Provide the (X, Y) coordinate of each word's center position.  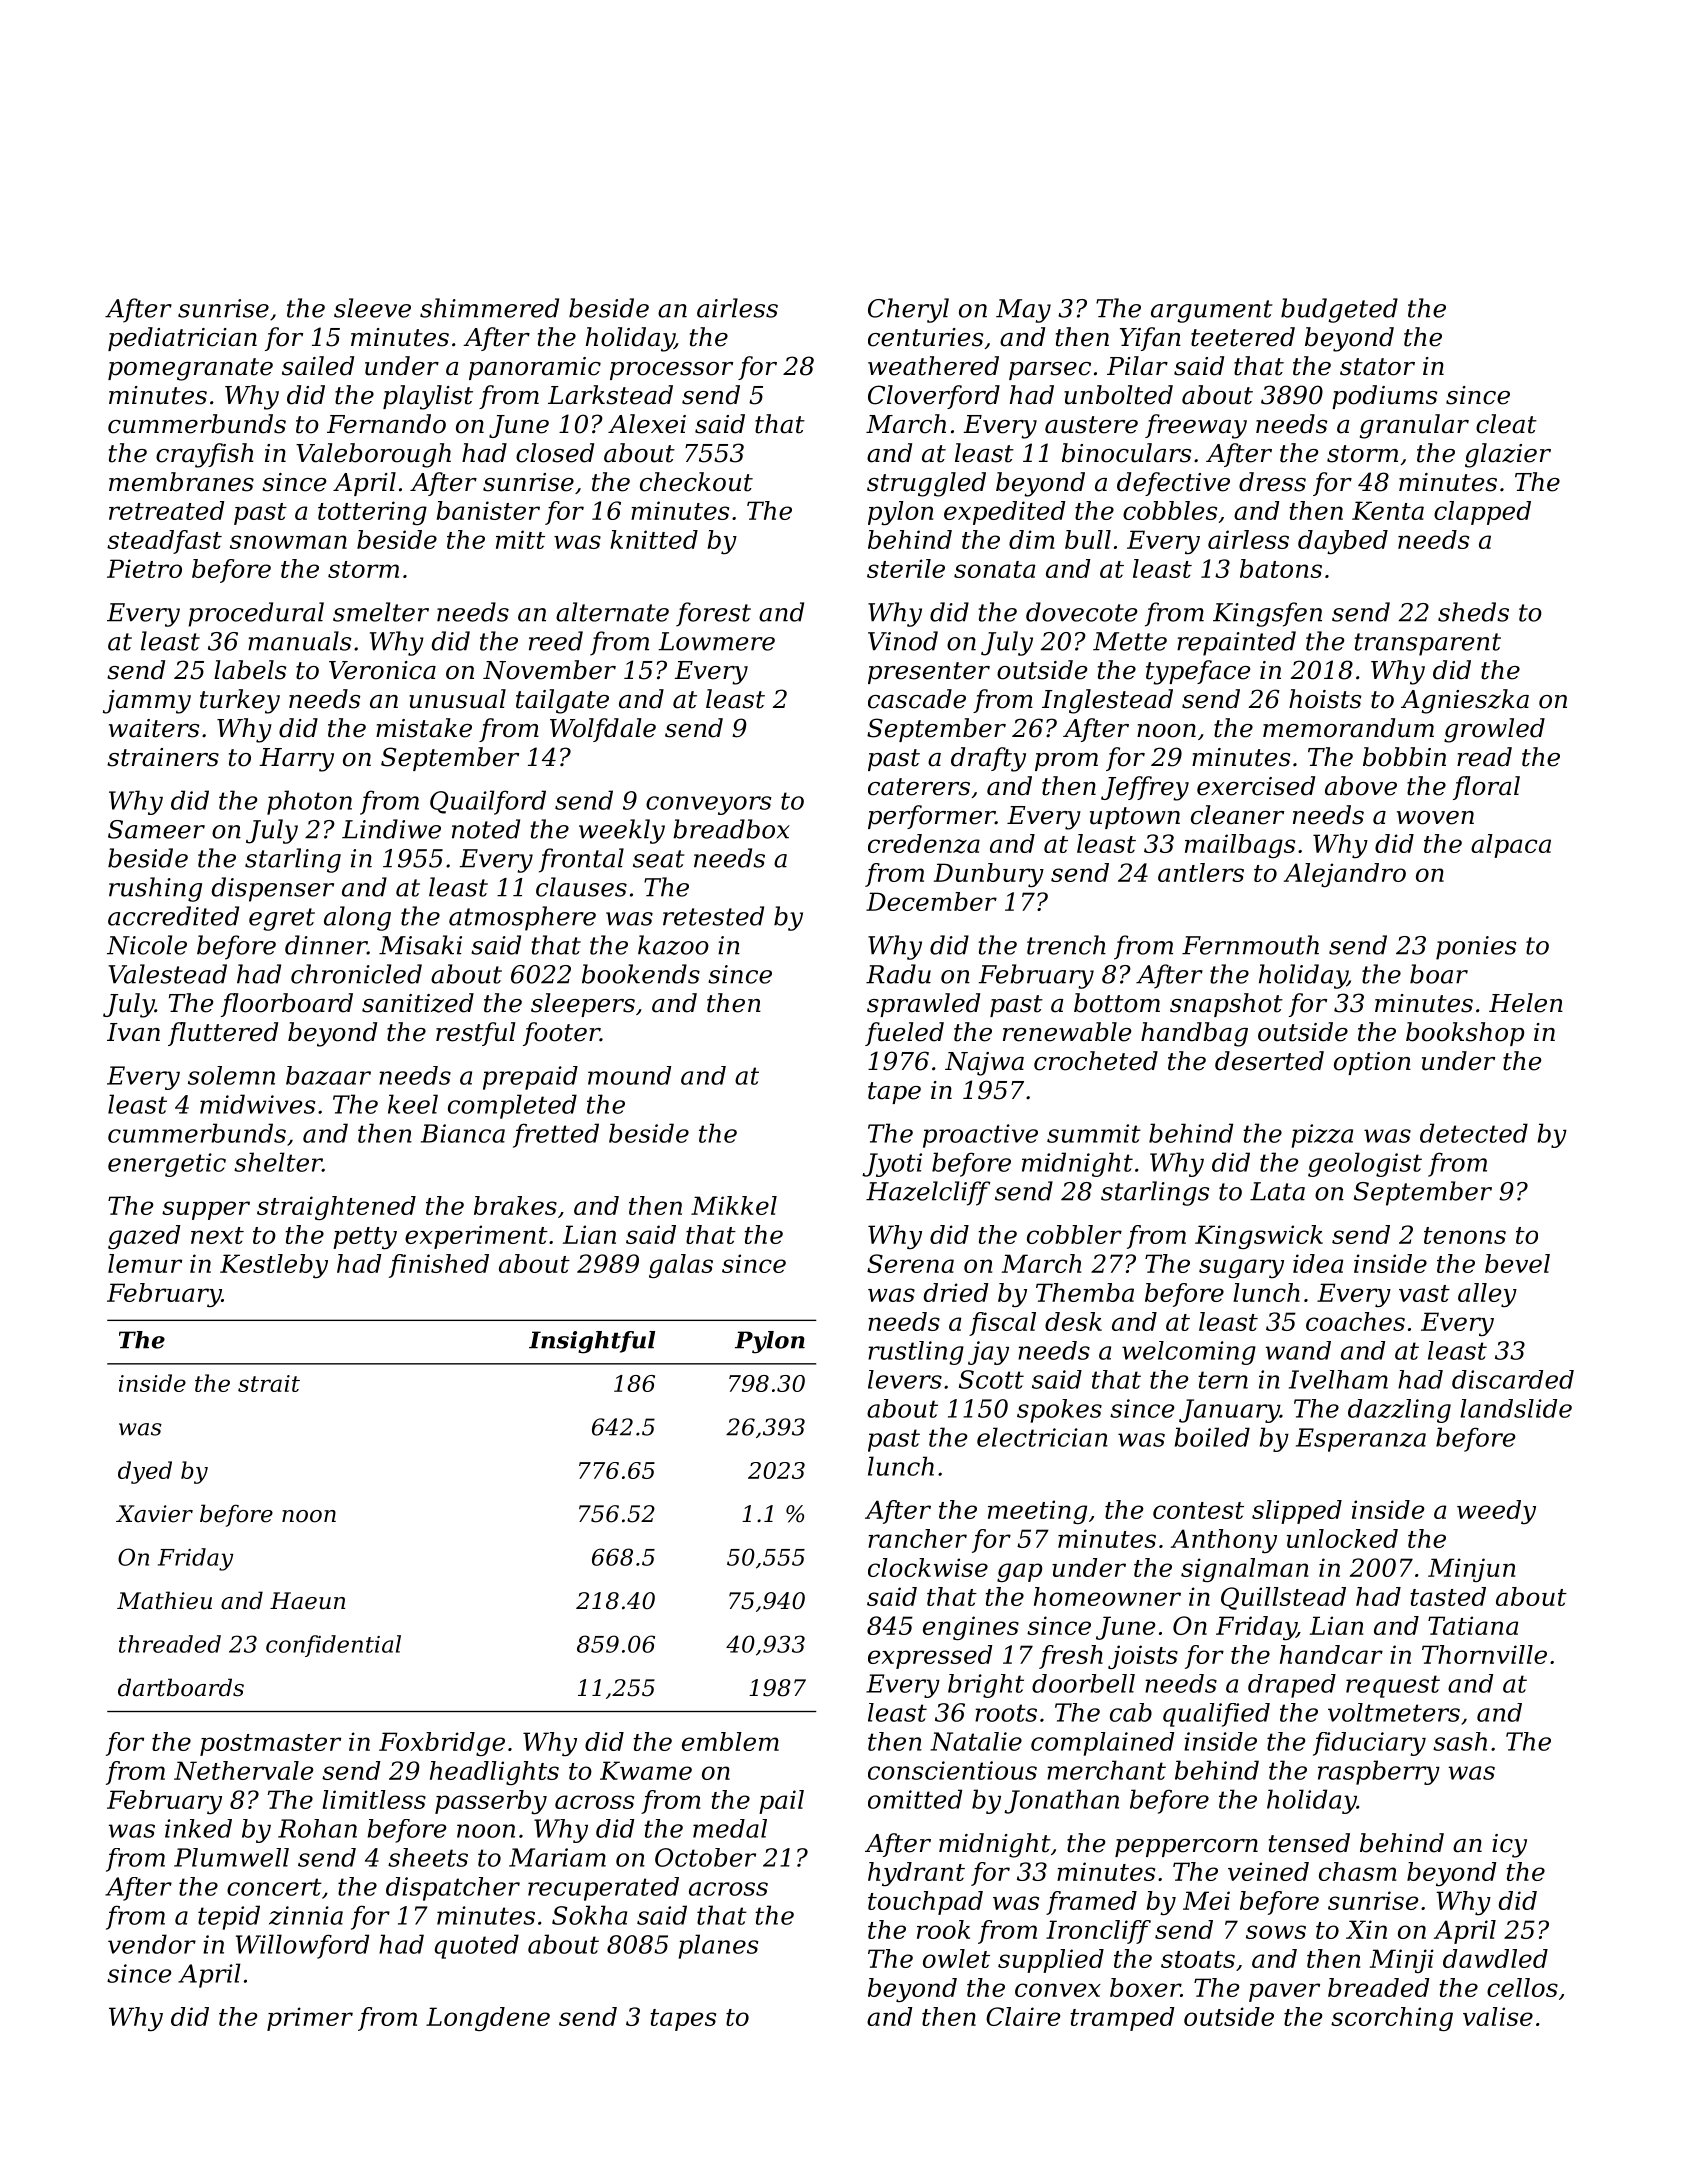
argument (1212, 311)
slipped (1297, 1512)
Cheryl (908, 310)
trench (1066, 945)
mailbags (1240, 846)
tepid (229, 1917)
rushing (155, 889)
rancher (917, 1538)
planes (718, 1946)
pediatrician (182, 339)
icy (1509, 1846)
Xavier (154, 1514)
